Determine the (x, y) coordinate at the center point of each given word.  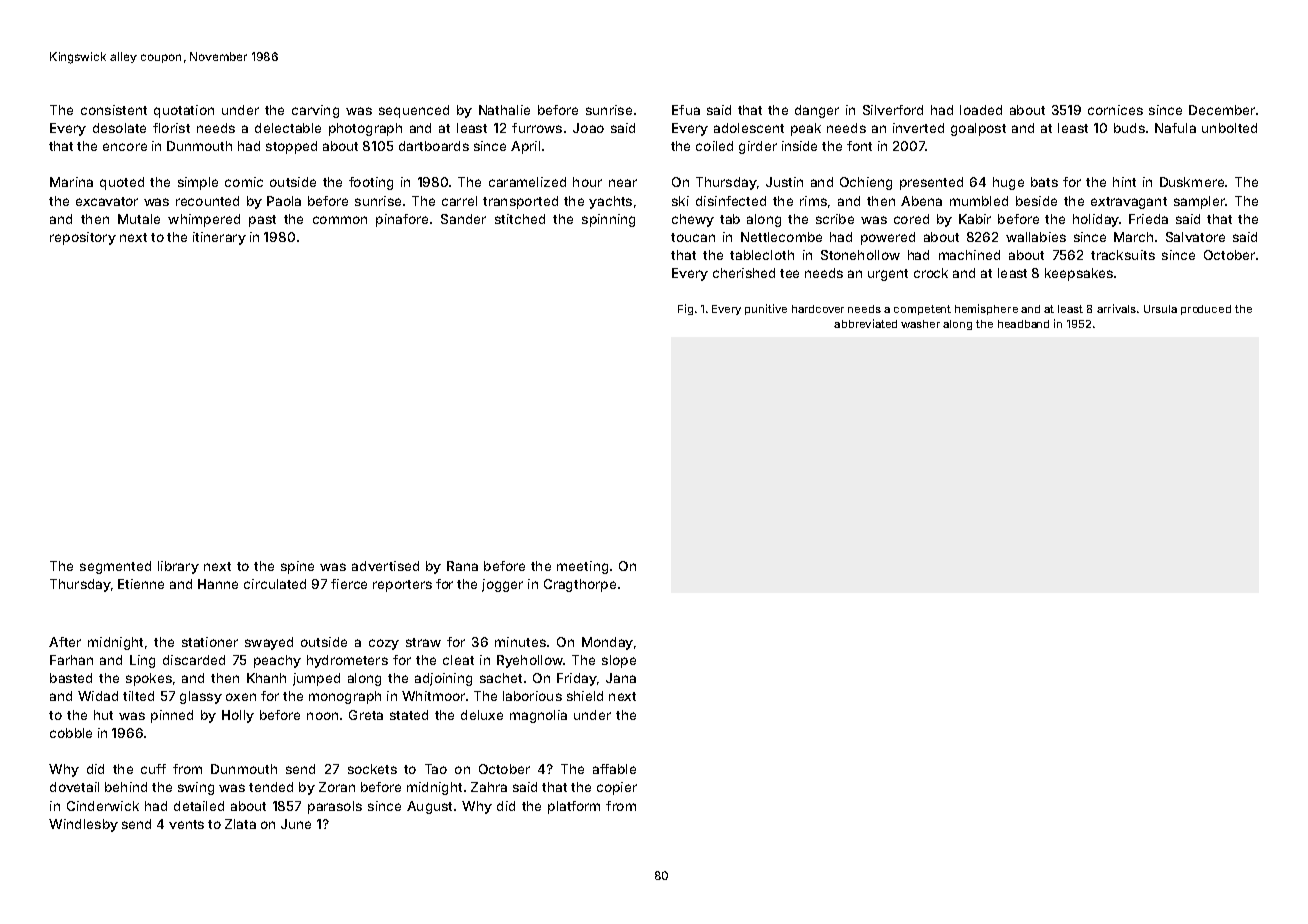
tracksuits (1123, 255)
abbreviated (865, 323)
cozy (384, 644)
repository (83, 238)
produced (1206, 310)
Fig (685, 309)
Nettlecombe (781, 237)
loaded (981, 110)
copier (617, 788)
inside (799, 146)
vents (186, 824)
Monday (607, 643)
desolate (119, 128)
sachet (501, 678)
